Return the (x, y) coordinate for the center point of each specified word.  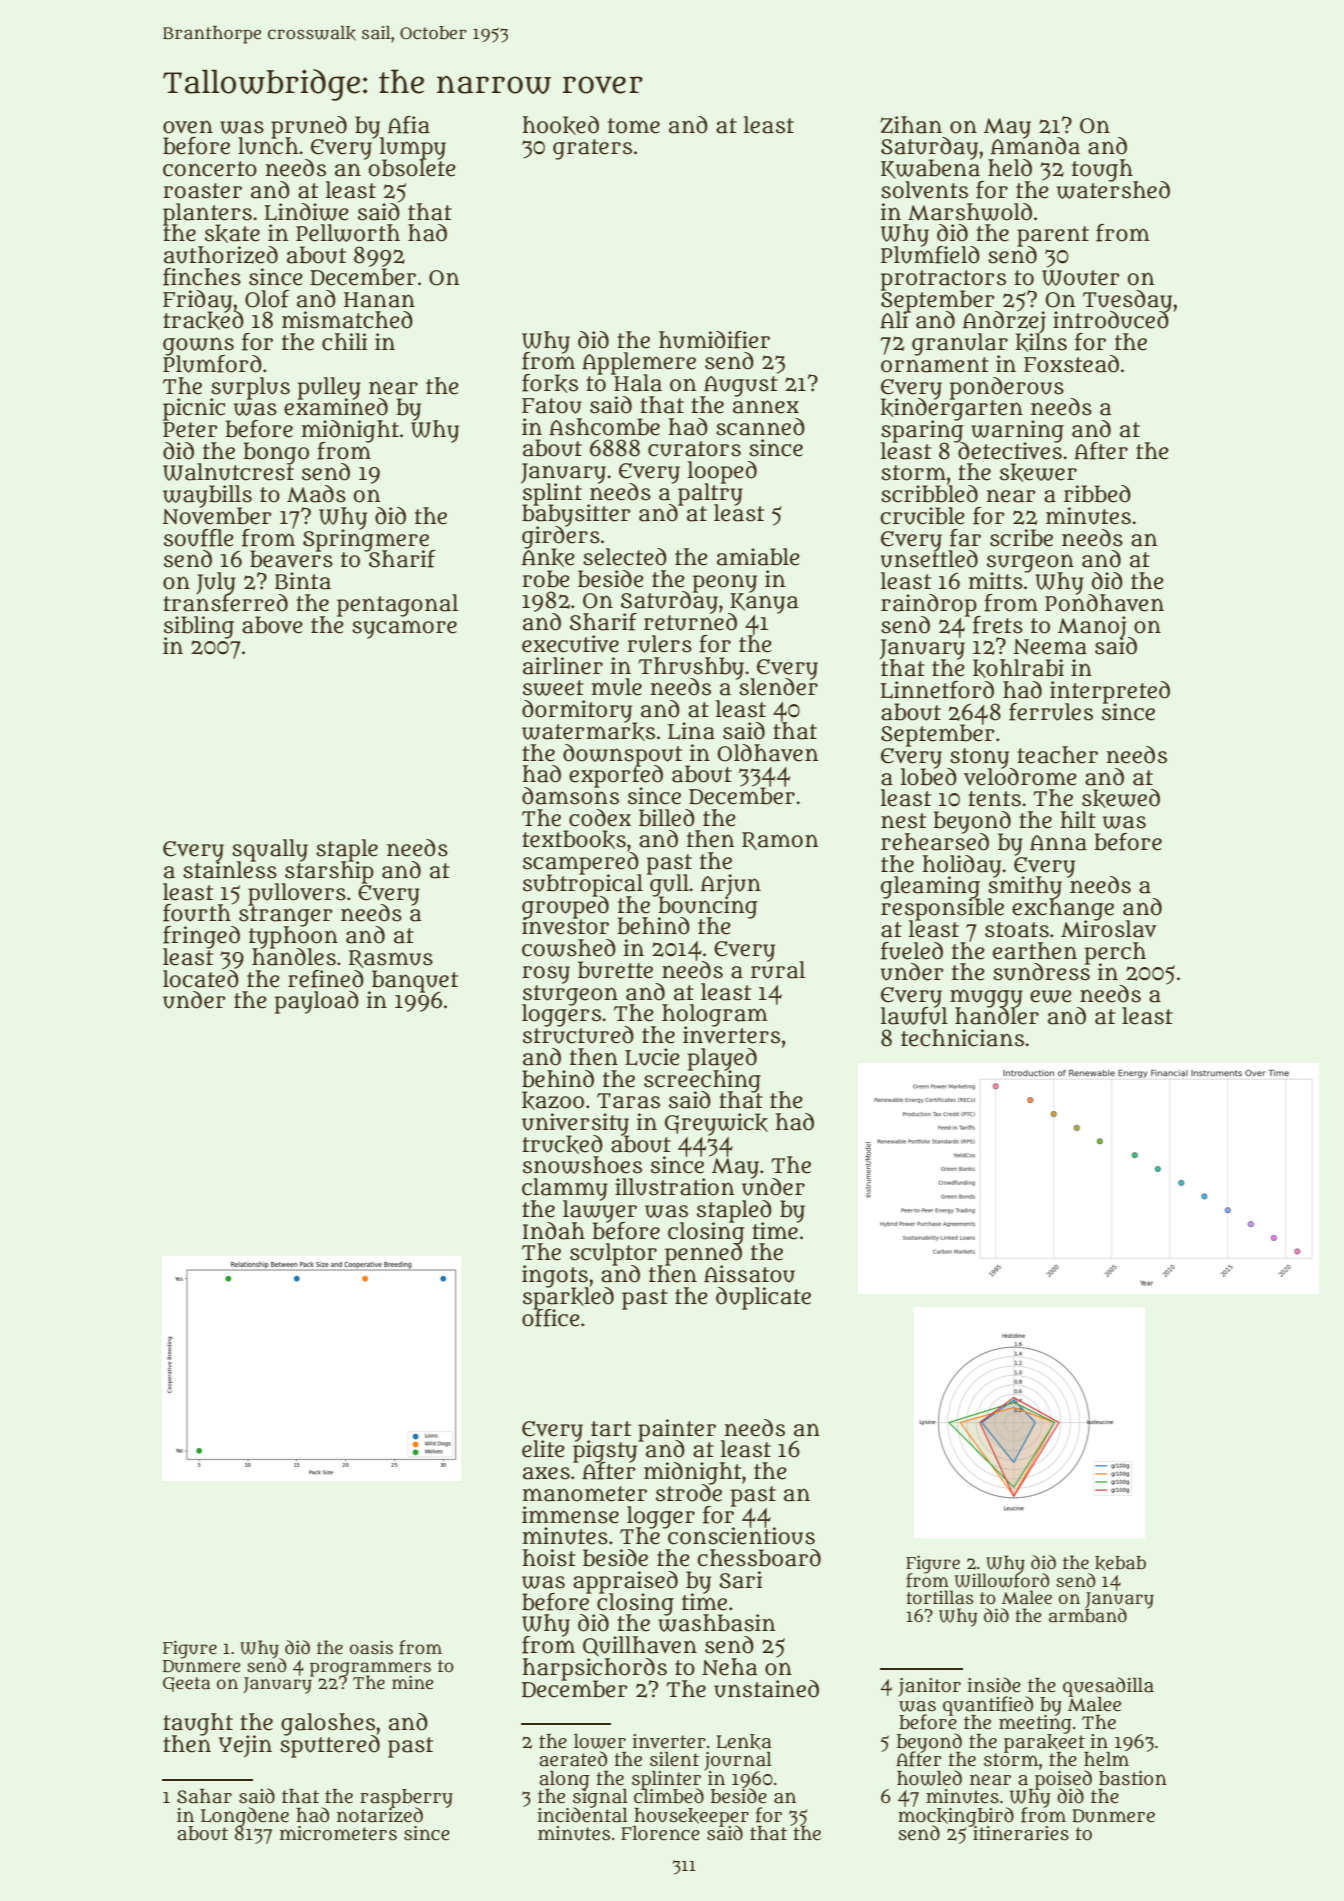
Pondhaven (1104, 603)
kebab (1120, 1563)
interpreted (1110, 692)
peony (725, 583)
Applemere (639, 363)
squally (270, 850)
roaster (202, 191)
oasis (371, 1647)
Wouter (1081, 278)
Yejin (245, 1746)
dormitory (578, 711)
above (272, 625)
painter (677, 1430)
